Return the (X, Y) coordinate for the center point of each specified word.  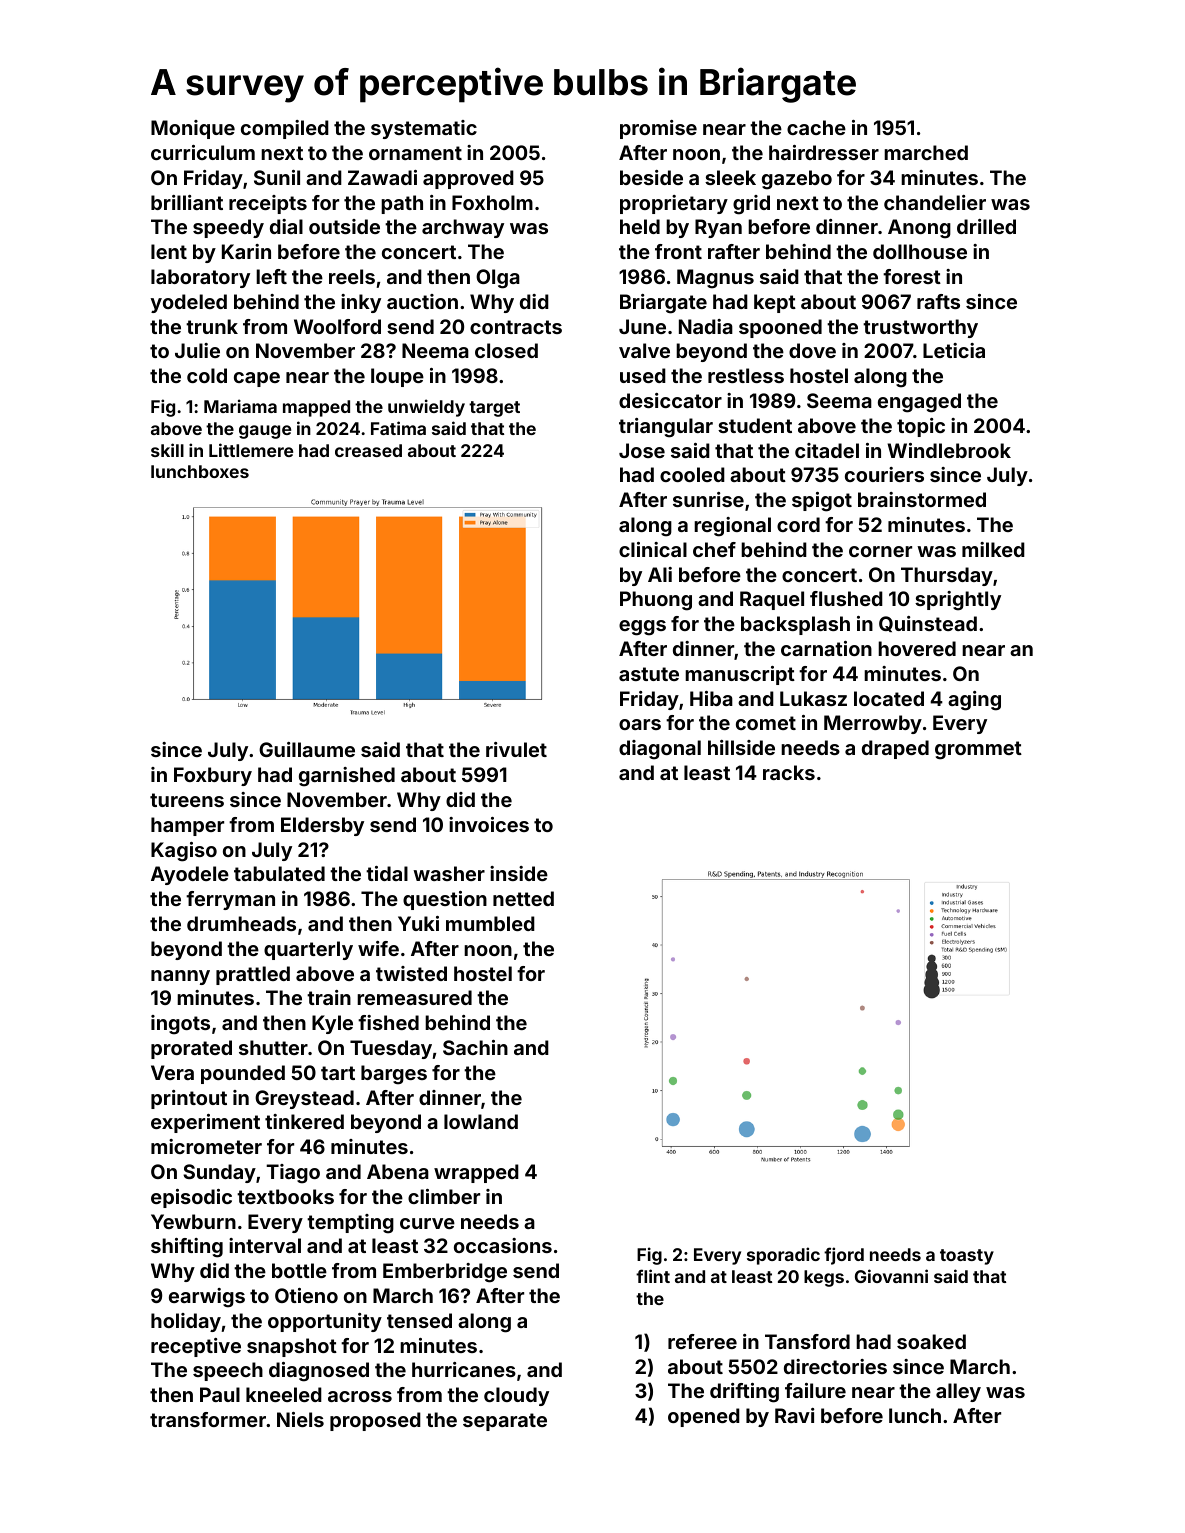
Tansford (807, 1341)
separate (505, 1422)
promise (658, 129)
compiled (285, 129)
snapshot (292, 1347)
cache (816, 127)
